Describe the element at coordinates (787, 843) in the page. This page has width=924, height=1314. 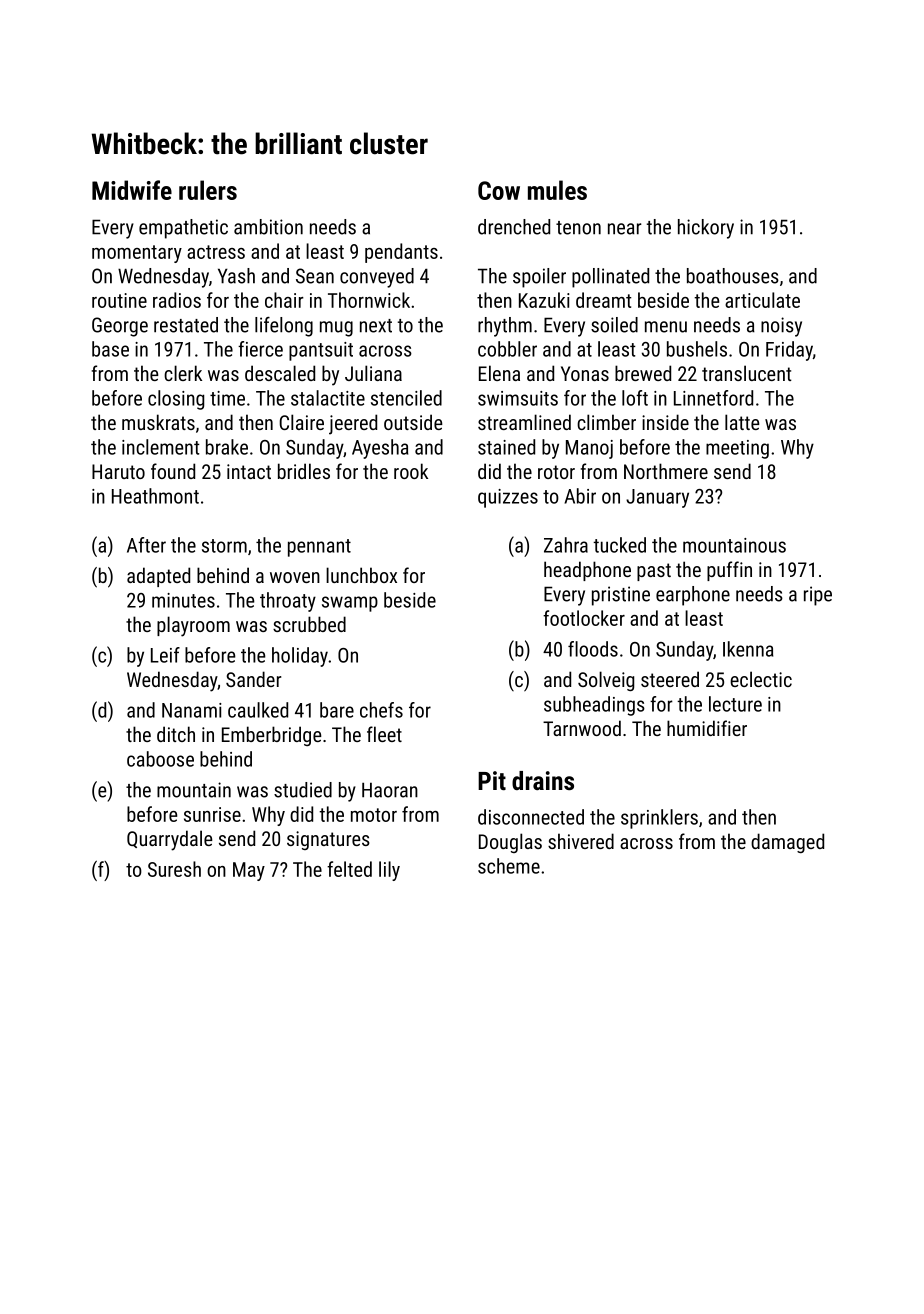
I see `damaged` at that location.
